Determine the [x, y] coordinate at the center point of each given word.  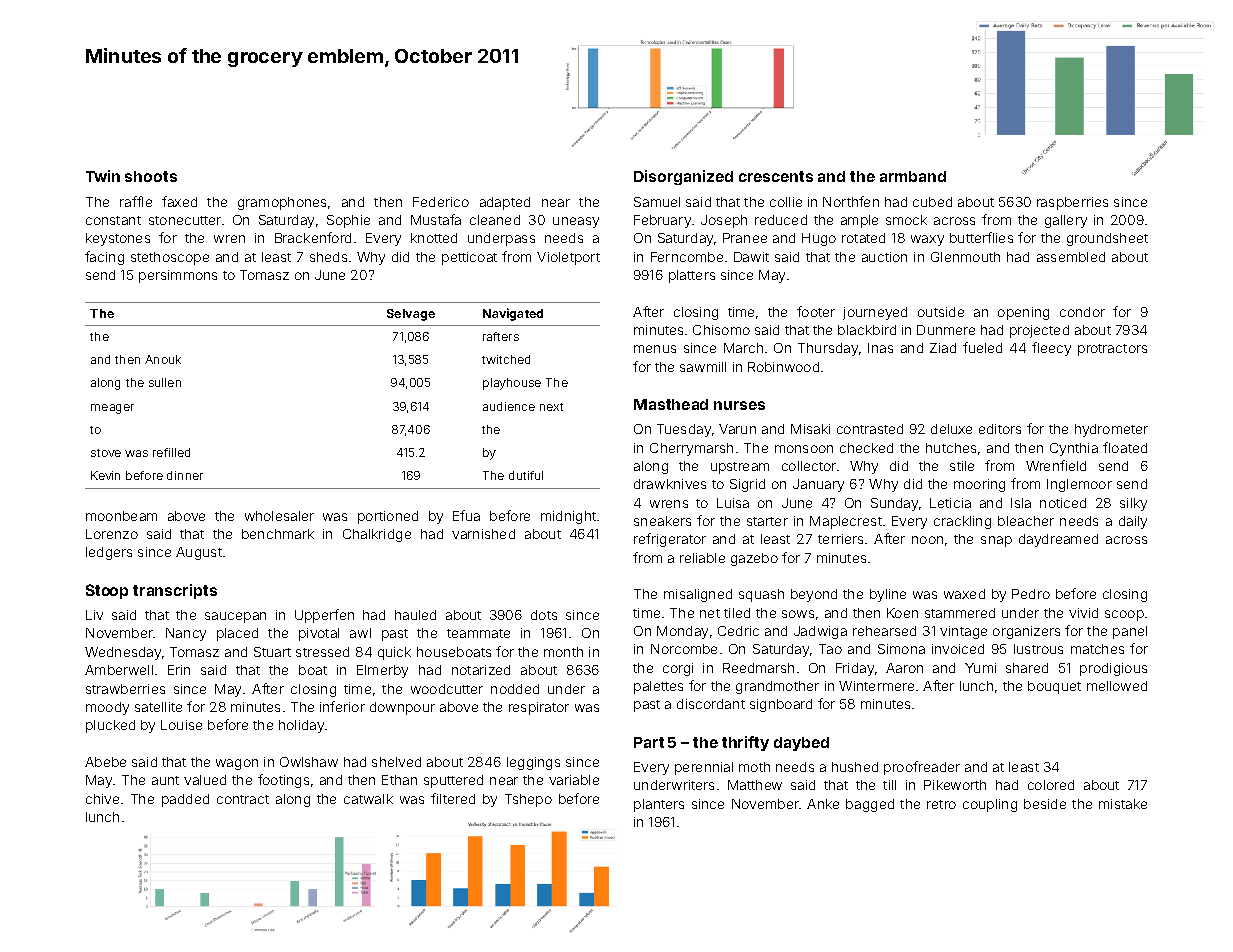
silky [1133, 504]
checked [866, 448]
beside [1045, 804]
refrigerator [670, 540]
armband [913, 176]
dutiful [526, 475]
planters [659, 805]
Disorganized [683, 177]
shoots [151, 176]
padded [185, 800]
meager [112, 409]
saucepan [235, 617]
